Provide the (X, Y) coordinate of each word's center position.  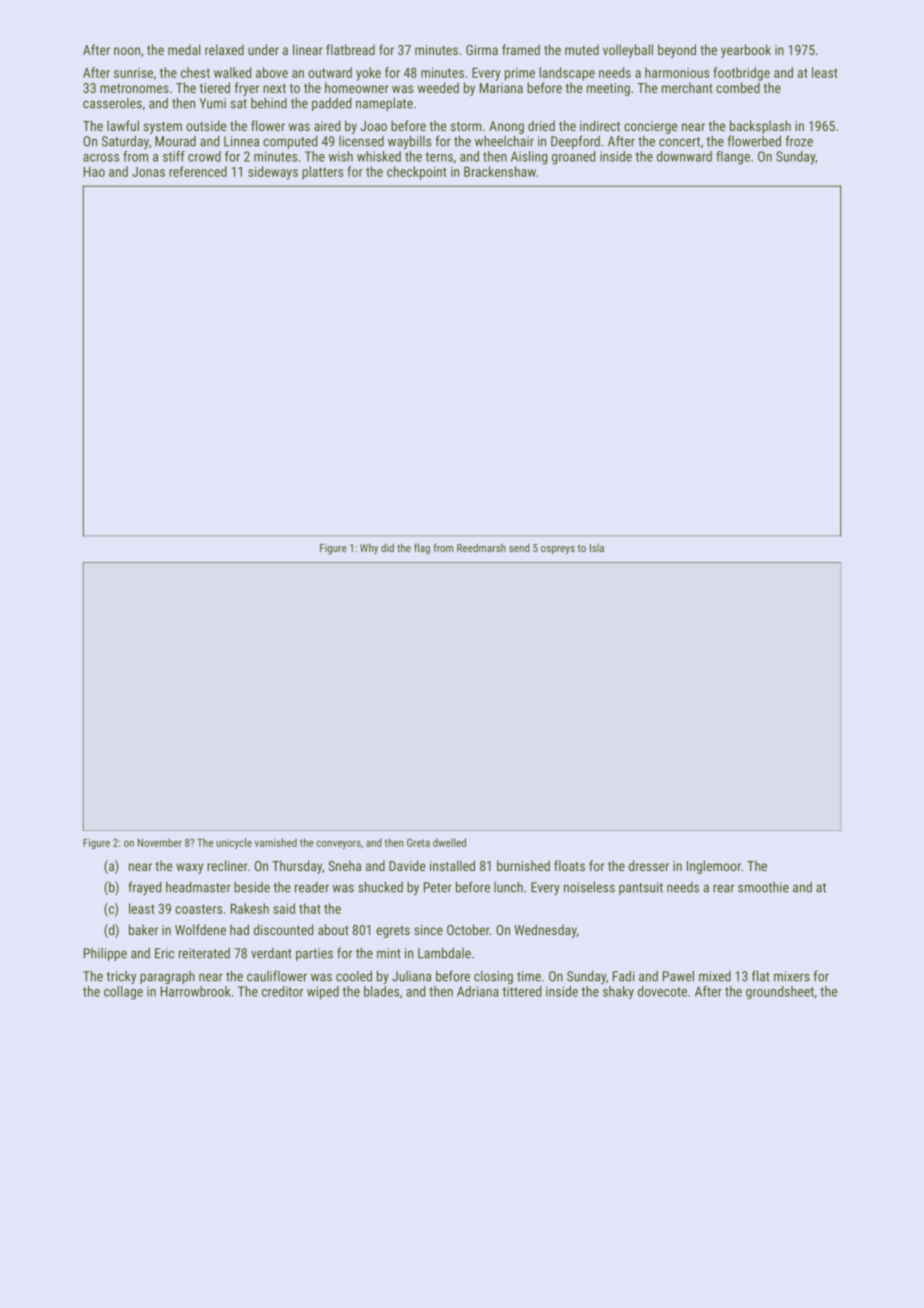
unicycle (234, 843)
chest (195, 72)
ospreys (558, 550)
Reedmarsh (481, 547)
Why (369, 549)
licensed (361, 141)
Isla (597, 548)
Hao (94, 172)
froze (799, 141)
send (519, 547)
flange (733, 158)
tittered (521, 991)
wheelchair (504, 141)
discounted (283, 929)
